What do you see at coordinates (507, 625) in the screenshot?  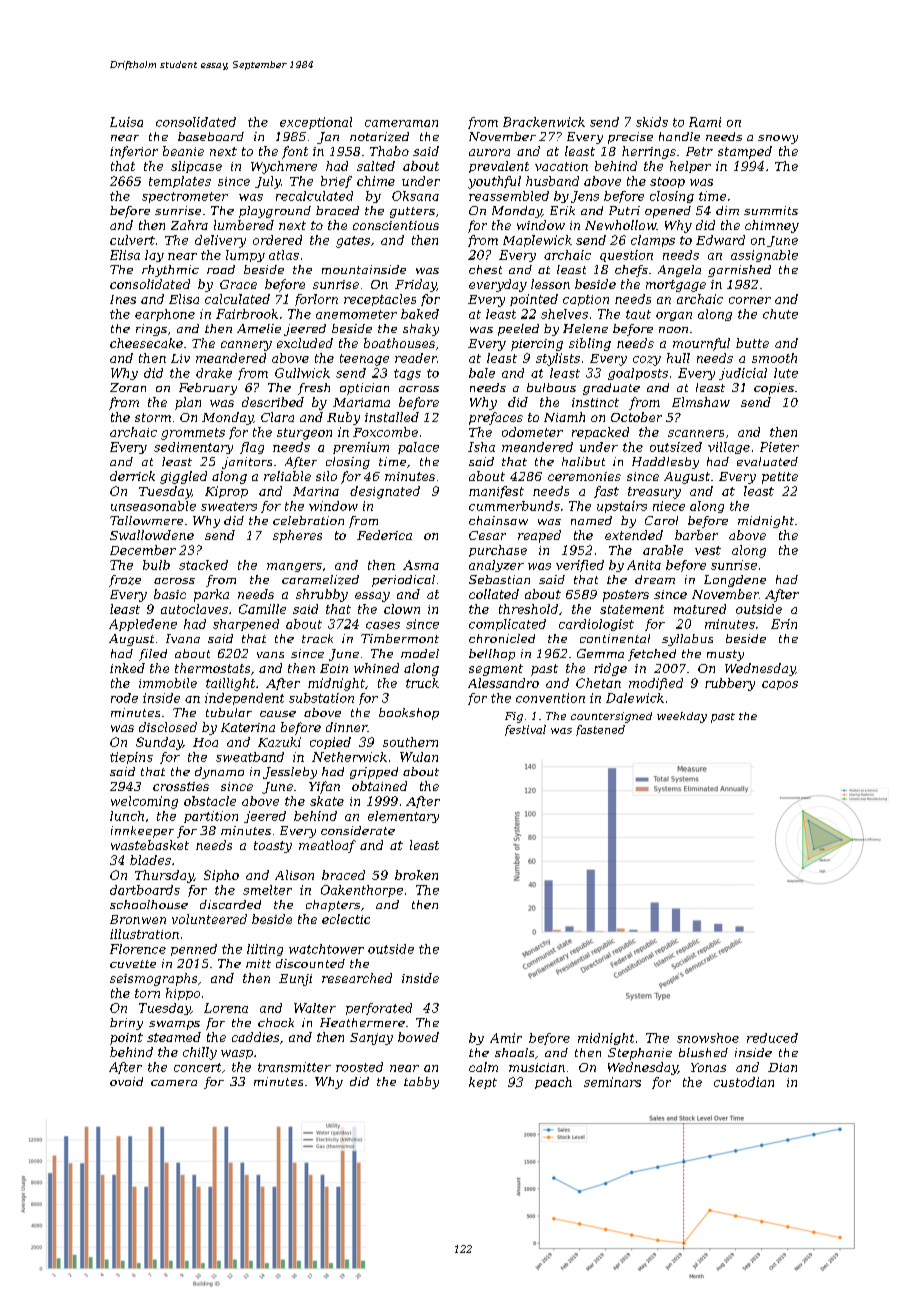 I see `complicated` at bounding box center [507, 625].
